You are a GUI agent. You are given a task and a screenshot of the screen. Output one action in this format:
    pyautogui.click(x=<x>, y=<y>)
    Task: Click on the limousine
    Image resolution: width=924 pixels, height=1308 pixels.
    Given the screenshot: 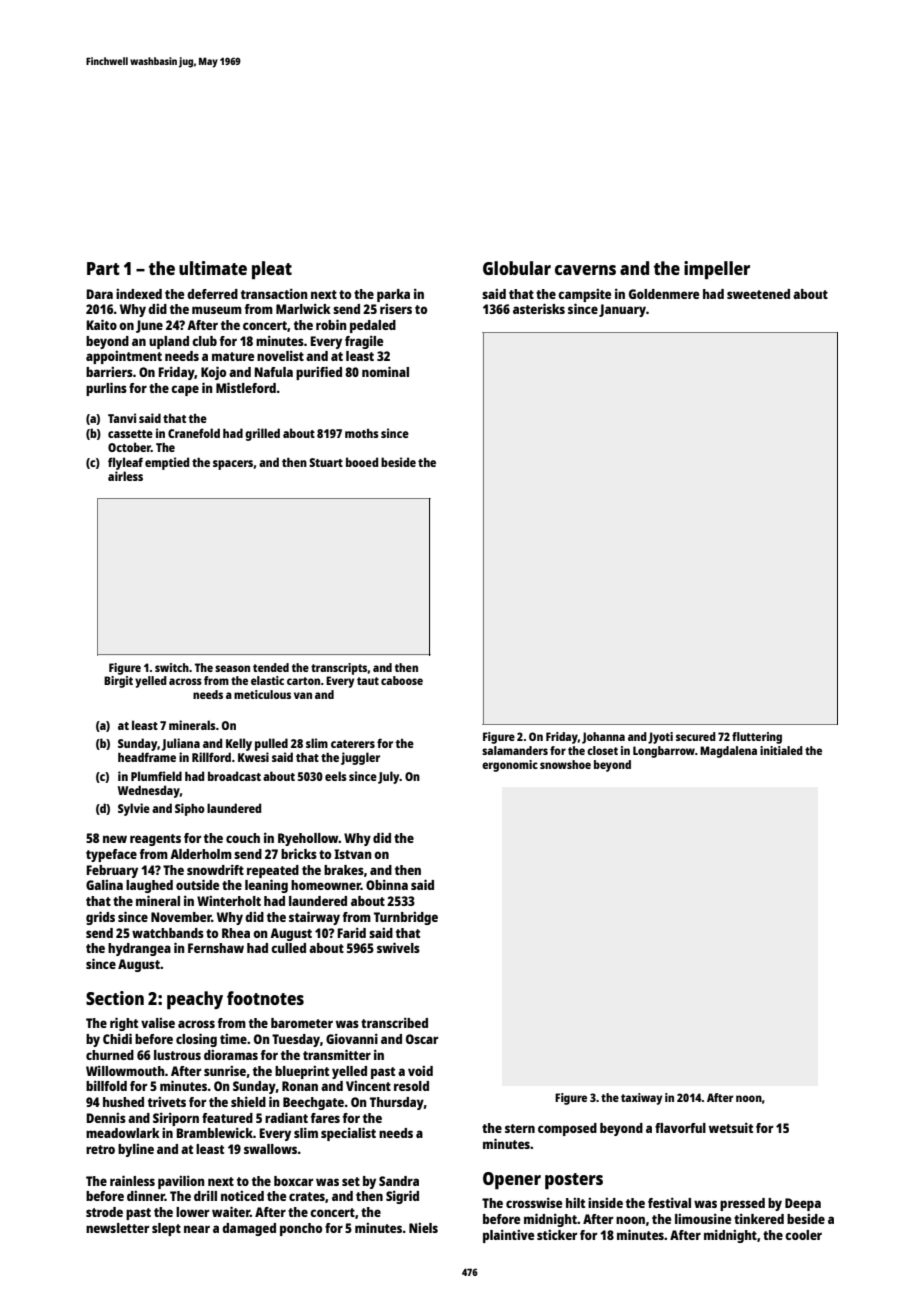 What is the action you would take?
    pyautogui.click(x=703, y=1218)
